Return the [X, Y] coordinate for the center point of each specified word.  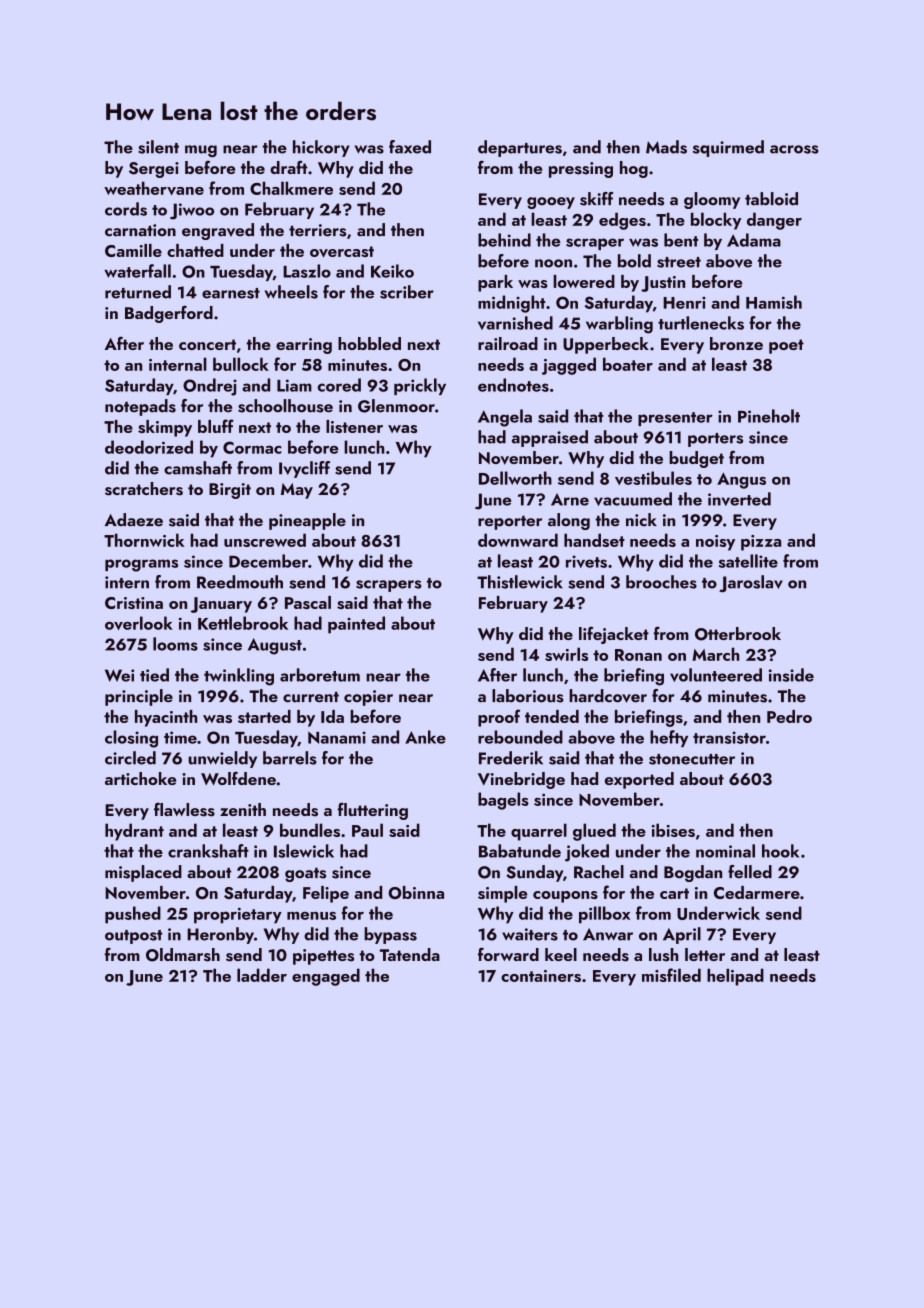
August [275, 646]
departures [520, 148]
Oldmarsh [183, 955]
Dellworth [515, 478]
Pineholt [769, 416]
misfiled [671, 975]
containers [541, 976]
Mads [666, 147]
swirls [566, 654]
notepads [140, 407]
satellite [748, 561]
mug [201, 151]
